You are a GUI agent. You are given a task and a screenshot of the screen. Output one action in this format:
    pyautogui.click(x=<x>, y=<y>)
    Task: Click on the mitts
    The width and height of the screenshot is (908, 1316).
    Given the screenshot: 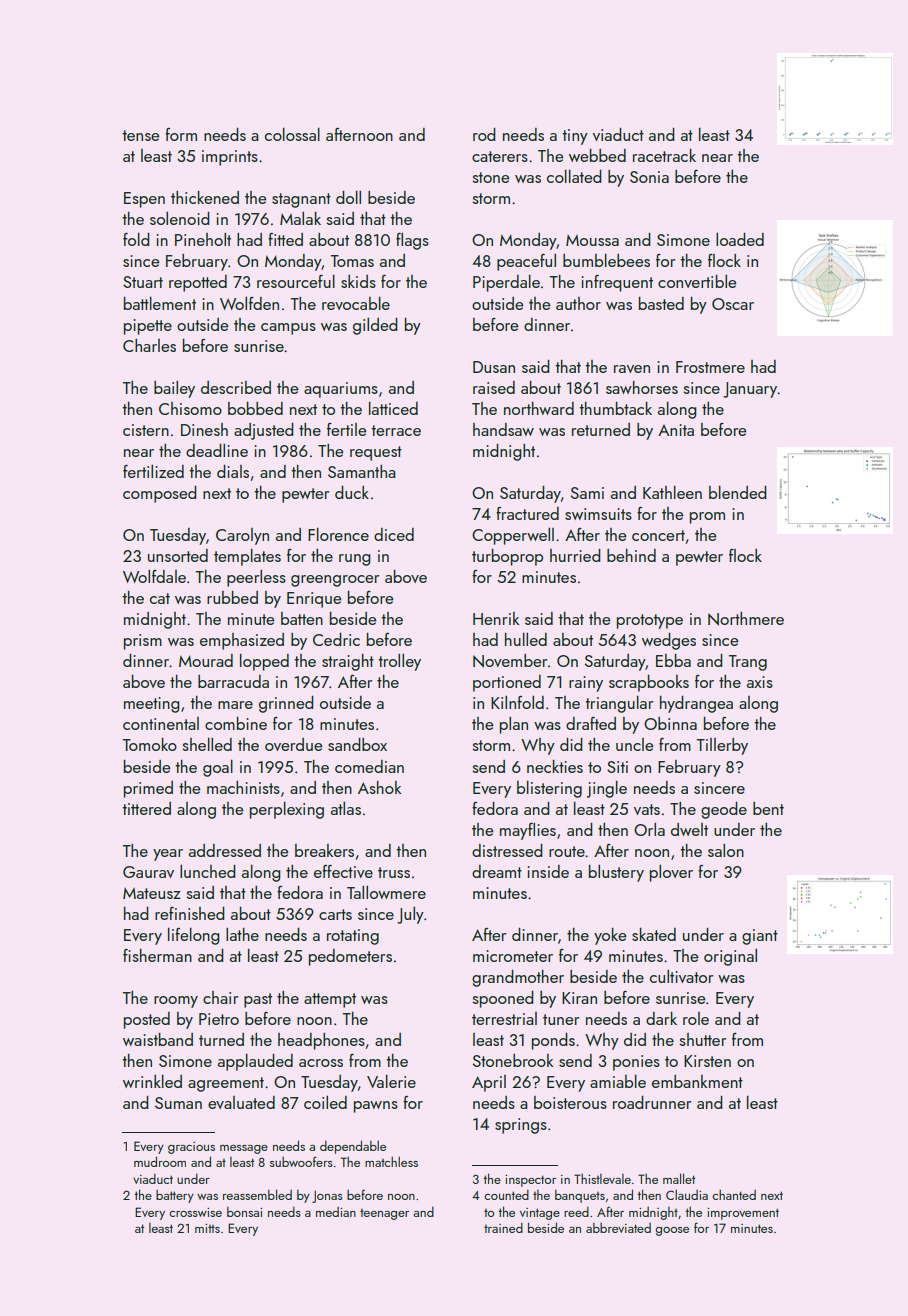 What is the action you would take?
    pyautogui.click(x=207, y=1228)
